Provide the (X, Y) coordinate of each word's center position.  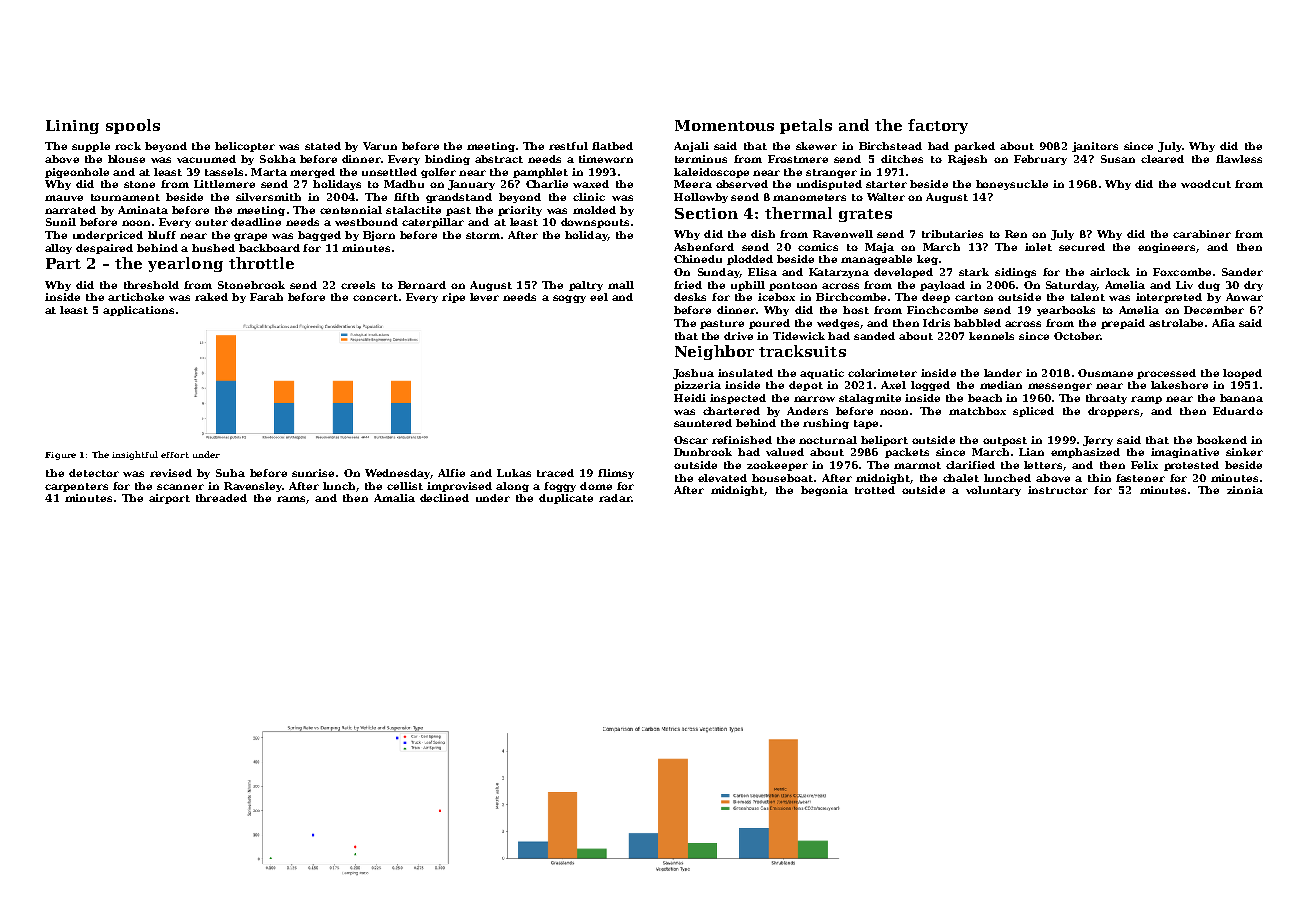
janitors (1095, 147)
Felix (1144, 465)
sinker (1244, 452)
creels (358, 285)
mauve (64, 198)
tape (866, 424)
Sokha (278, 159)
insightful (135, 455)
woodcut (1206, 184)
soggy (569, 299)
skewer (816, 146)
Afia (1223, 323)
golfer (438, 173)
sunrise (313, 473)
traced (555, 473)
